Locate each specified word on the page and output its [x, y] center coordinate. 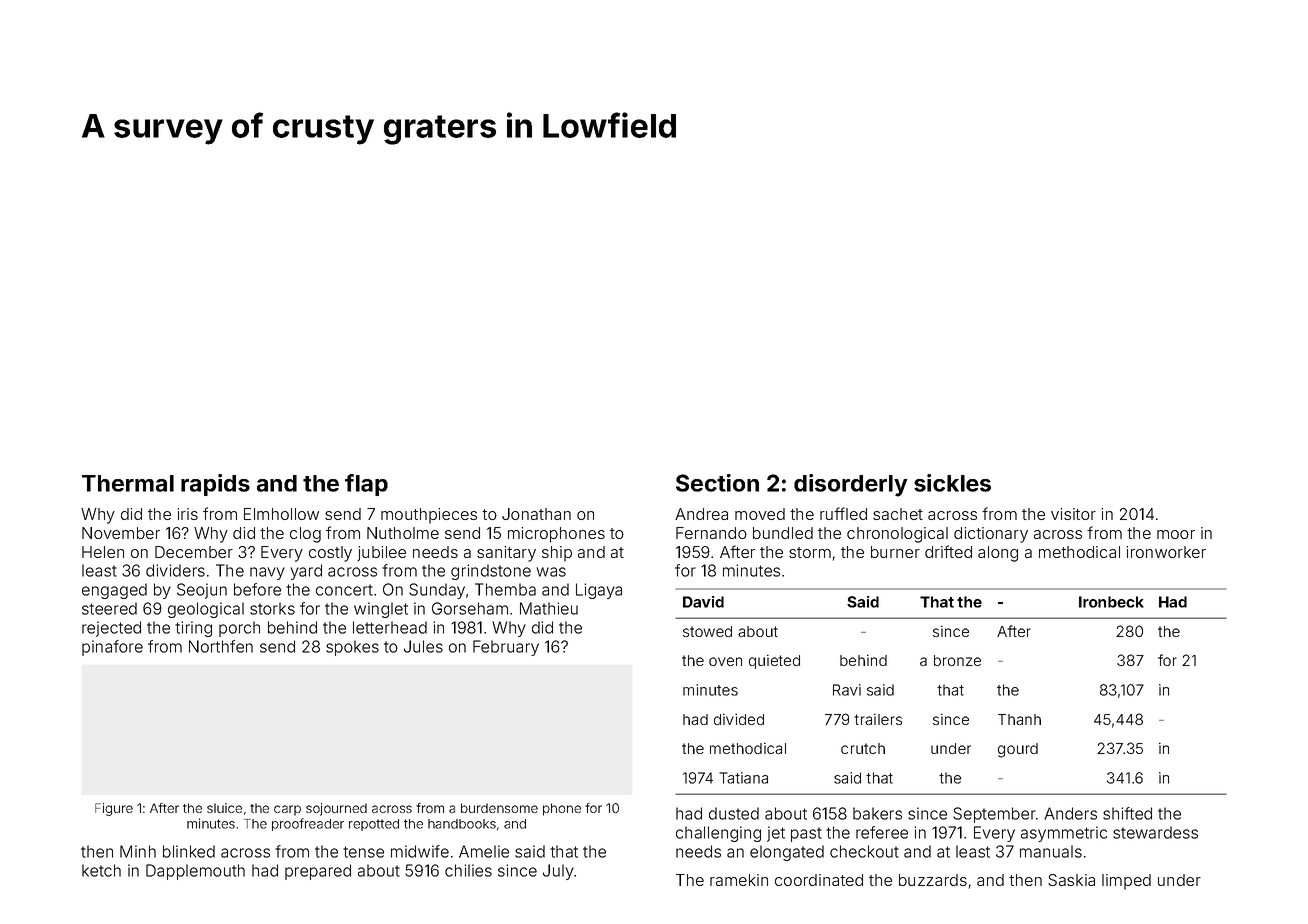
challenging [718, 834]
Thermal [128, 483]
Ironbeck [1111, 602]
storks [272, 608]
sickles [952, 483]
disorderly [851, 485]
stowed [707, 631]
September [994, 815]
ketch [101, 870]
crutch [863, 748]
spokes [352, 648]
